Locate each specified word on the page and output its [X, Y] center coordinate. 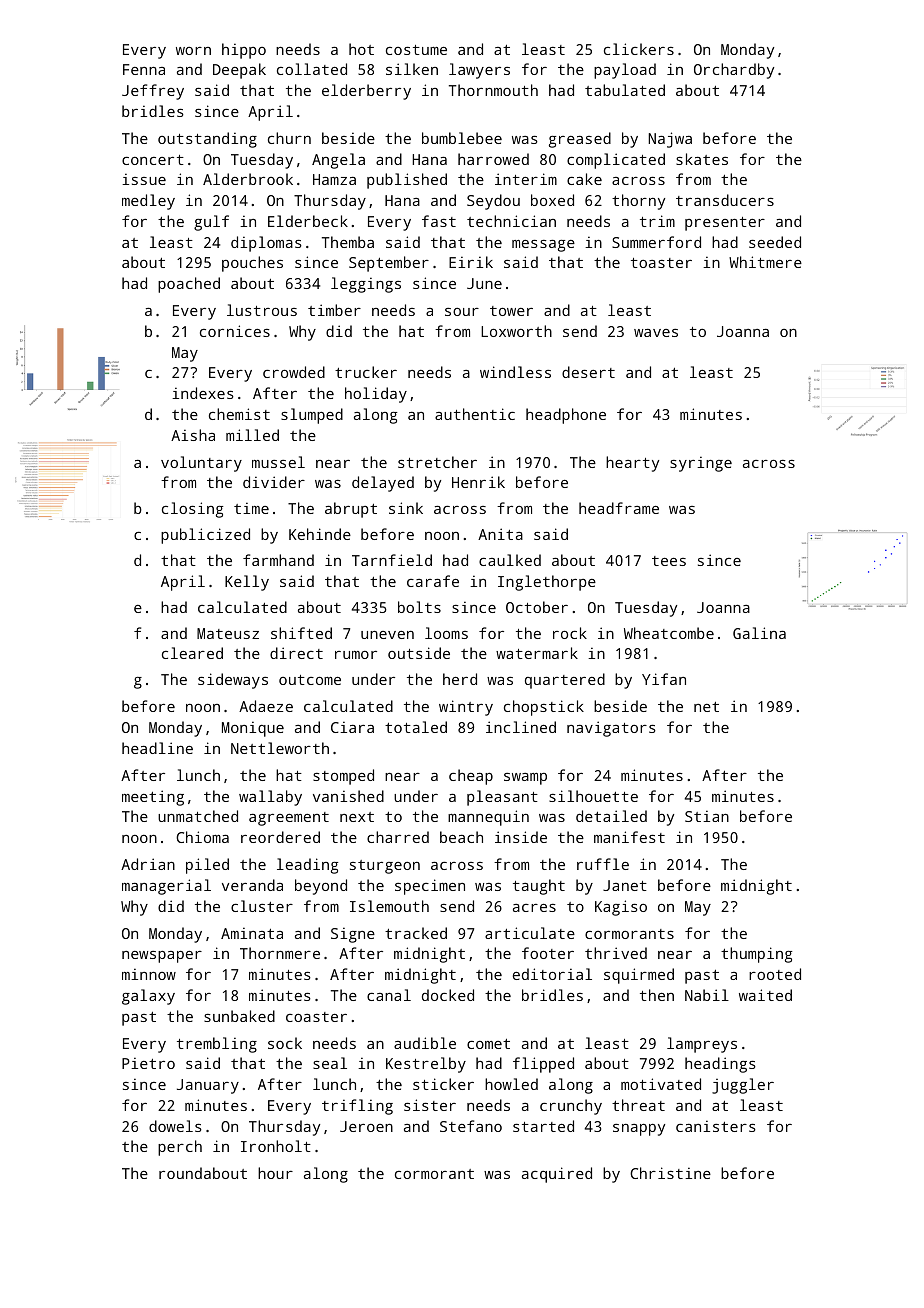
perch [180, 1148]
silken [412, 69]
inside [521, 837]
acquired [557, 1175]
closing [192, 510]
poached [189, 285]
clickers [639, 49]
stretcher [437, 462]
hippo [244, 51]
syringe [701, 464]
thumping [756, 955]
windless [515, 372]
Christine [670, 1173]
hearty [632, 464]
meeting [153, 798]
